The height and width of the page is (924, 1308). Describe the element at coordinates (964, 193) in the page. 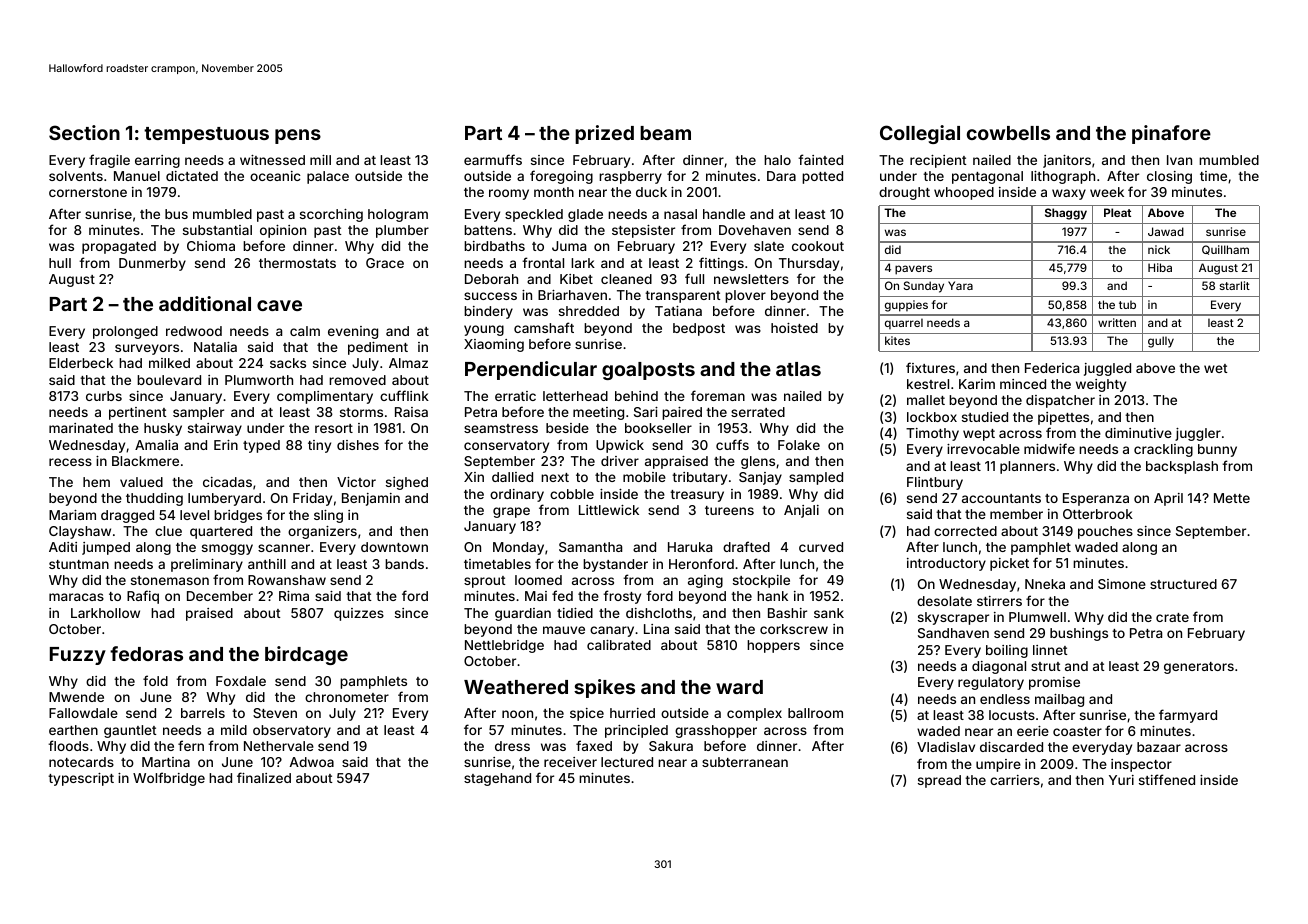

I see `whooped` at that location.
